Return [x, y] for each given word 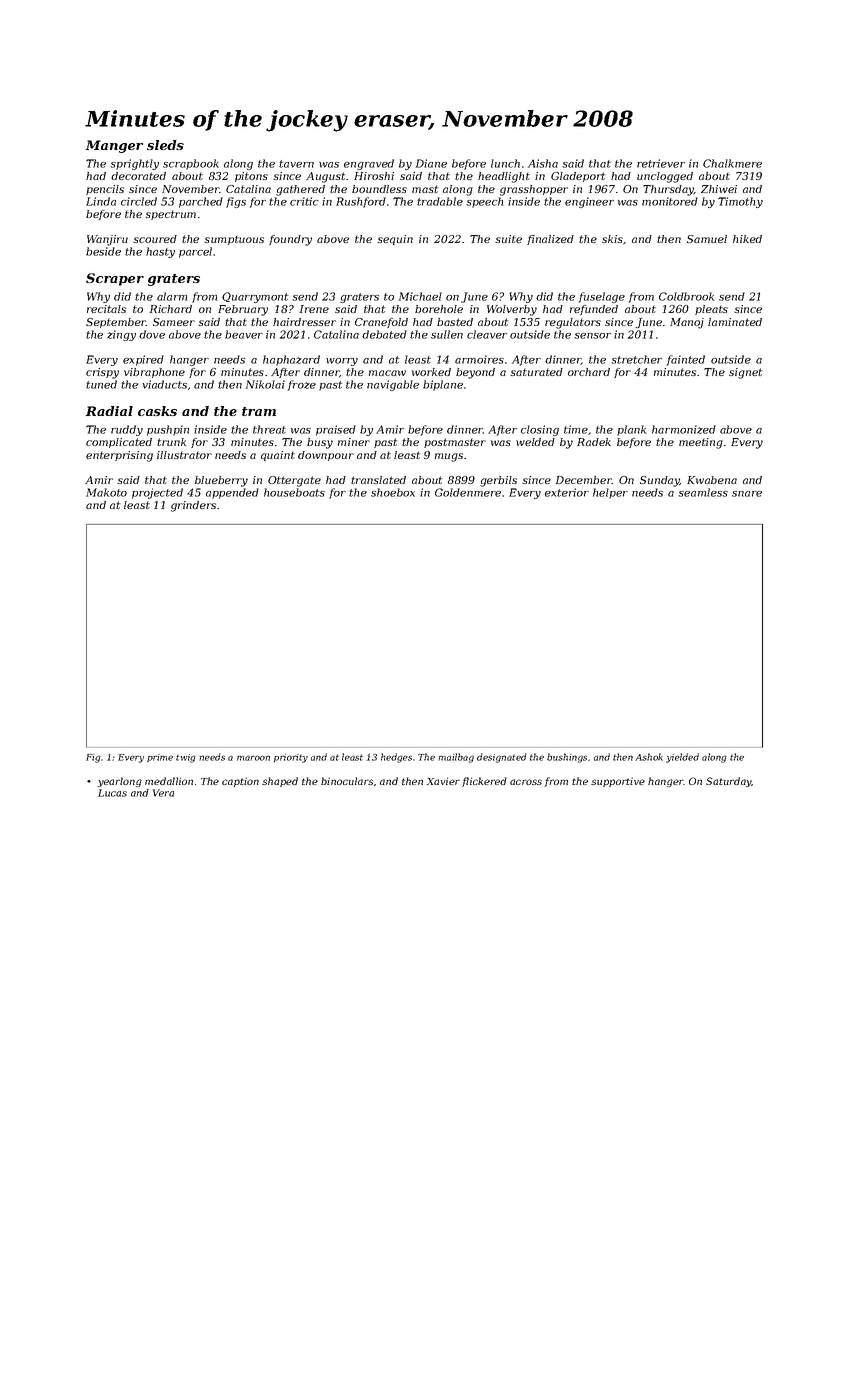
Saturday [729, 782]
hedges [396, 758]
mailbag [456, 758]
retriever [661, 163]
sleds [165, 145]
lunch [505, 163]
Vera [163, 793]
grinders [193, 506]
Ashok [649, 757]
